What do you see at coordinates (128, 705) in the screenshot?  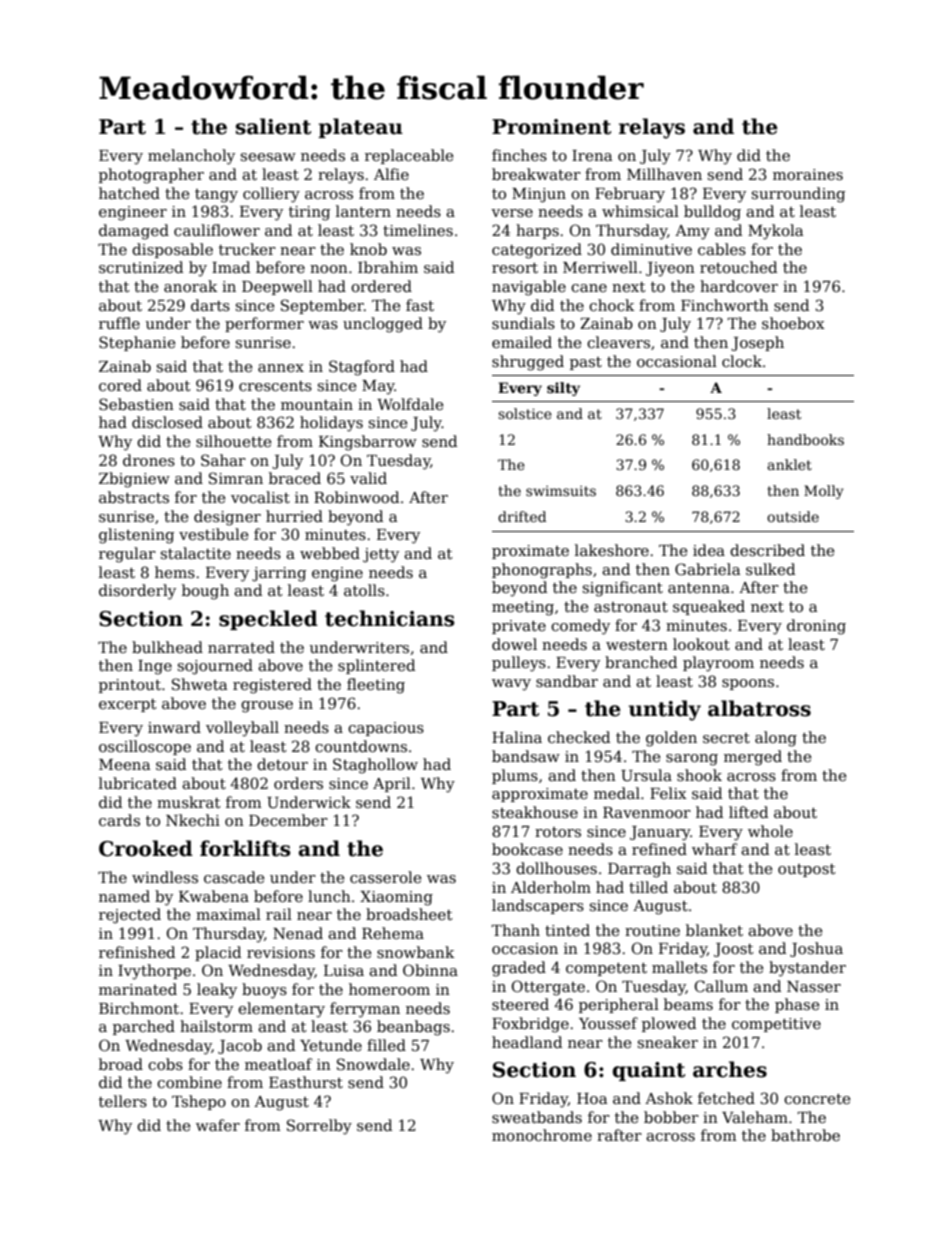 I see `excerpt` at bounding box center [128, 705].
